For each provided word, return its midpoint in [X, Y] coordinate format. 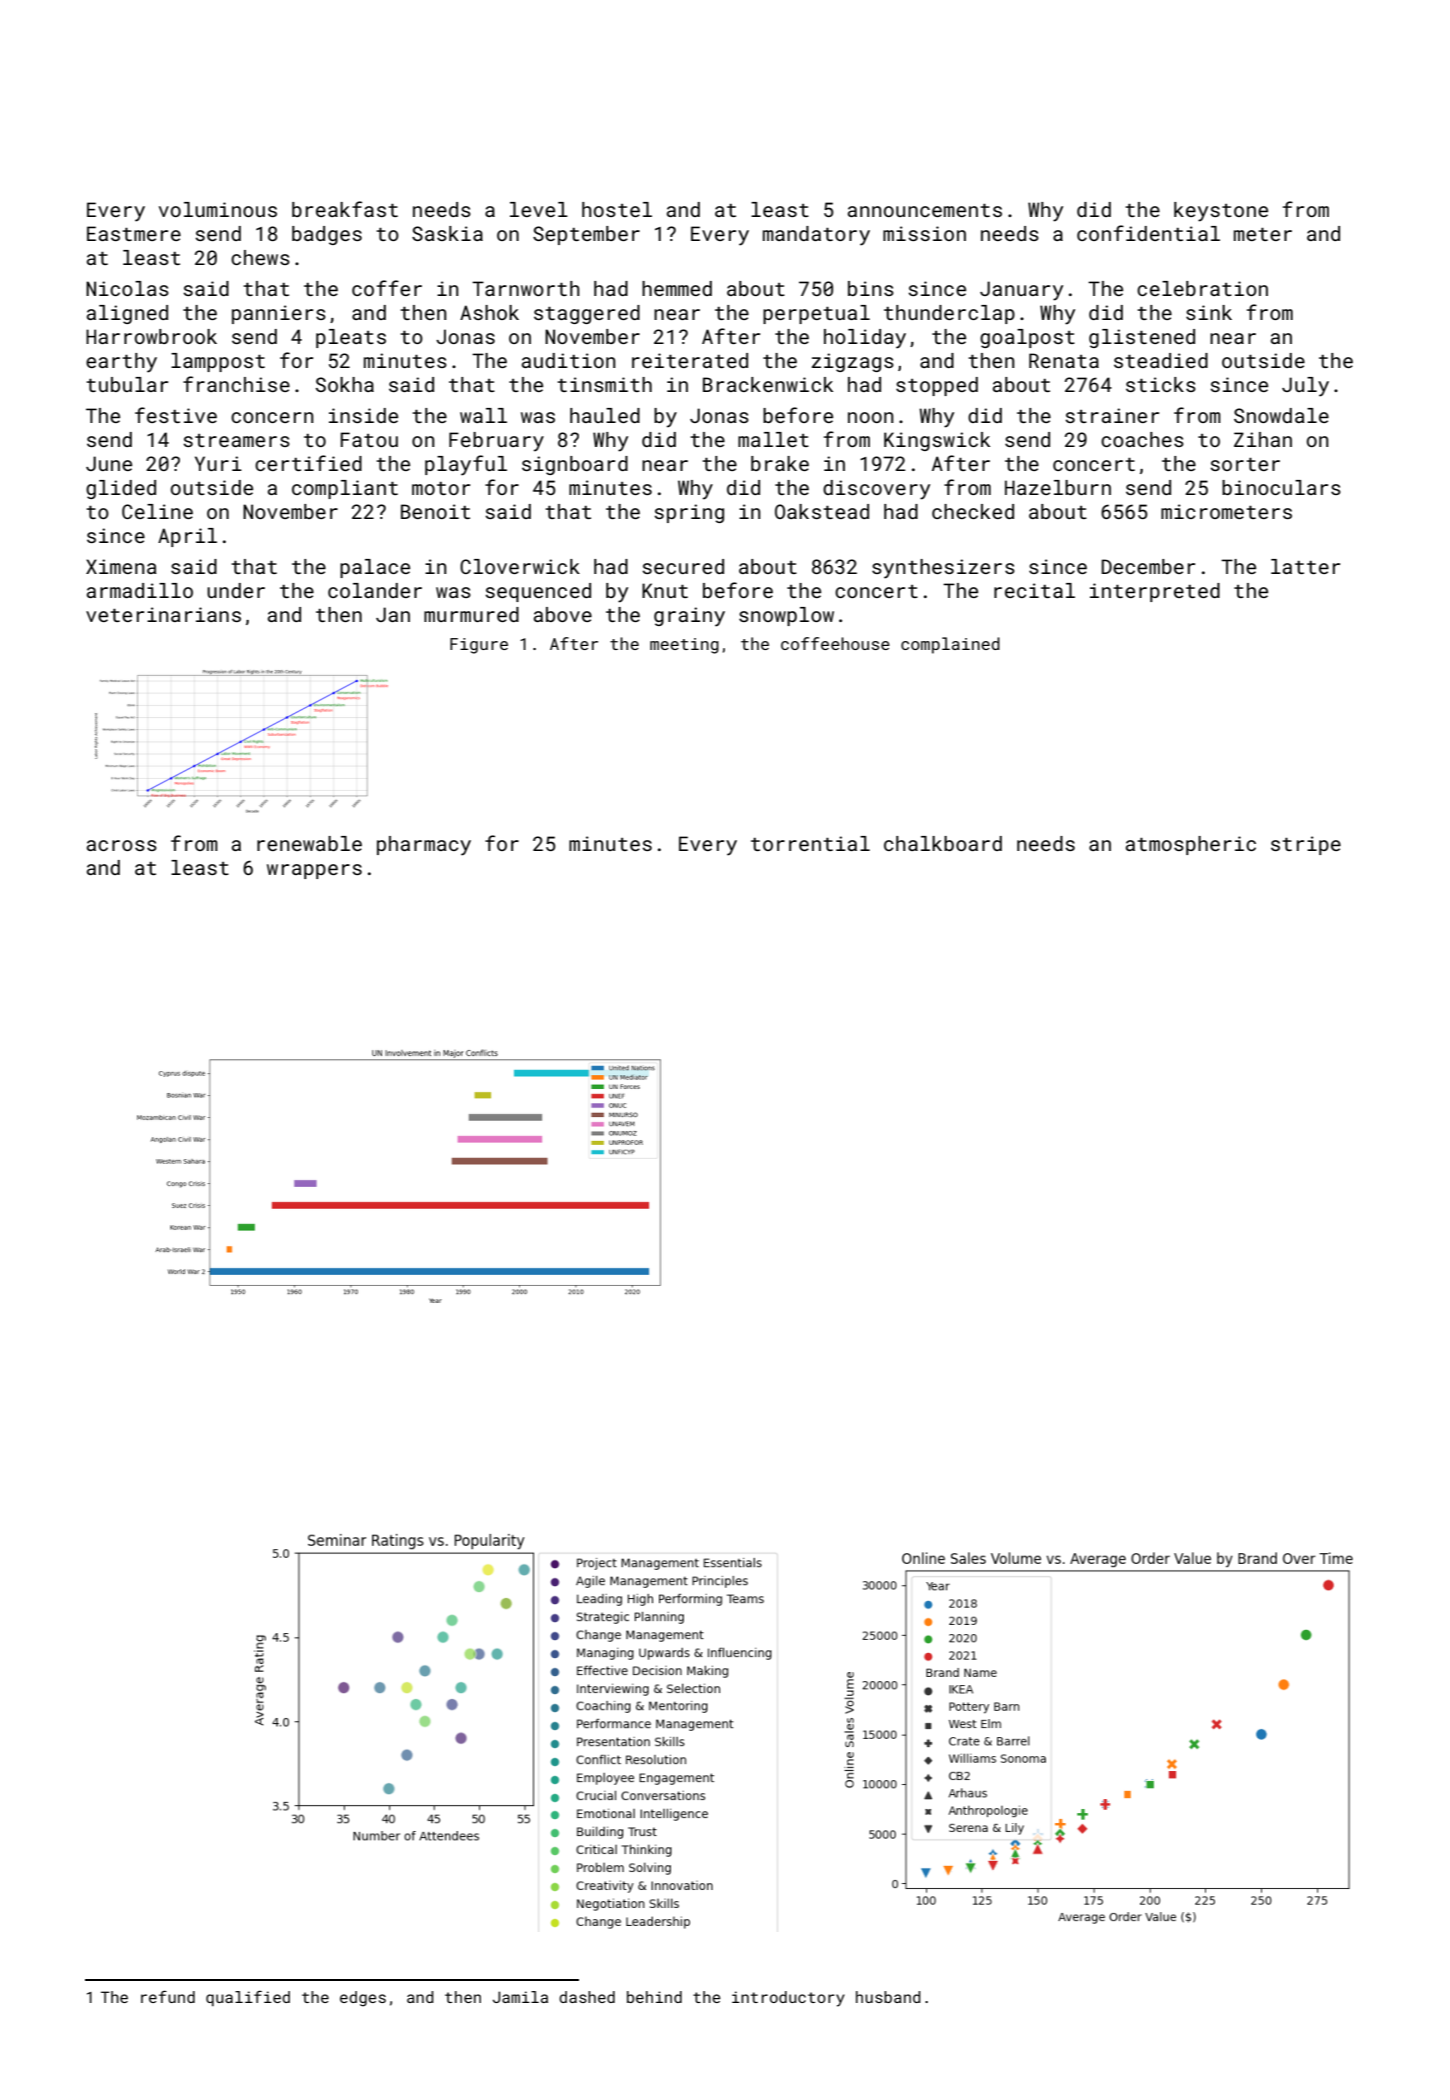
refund [168, 1996]
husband [888, 1997]
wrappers [314, 871]
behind [654, 1997]
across [122, 845]
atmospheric [1191, 845]
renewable [309, 843]
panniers [279, 314]
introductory [788, 1999]
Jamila [520, 1997]
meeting [684, 646]
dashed [587, 1997]
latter [1305, 566]
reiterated [690, 360]
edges [363, 1999]
